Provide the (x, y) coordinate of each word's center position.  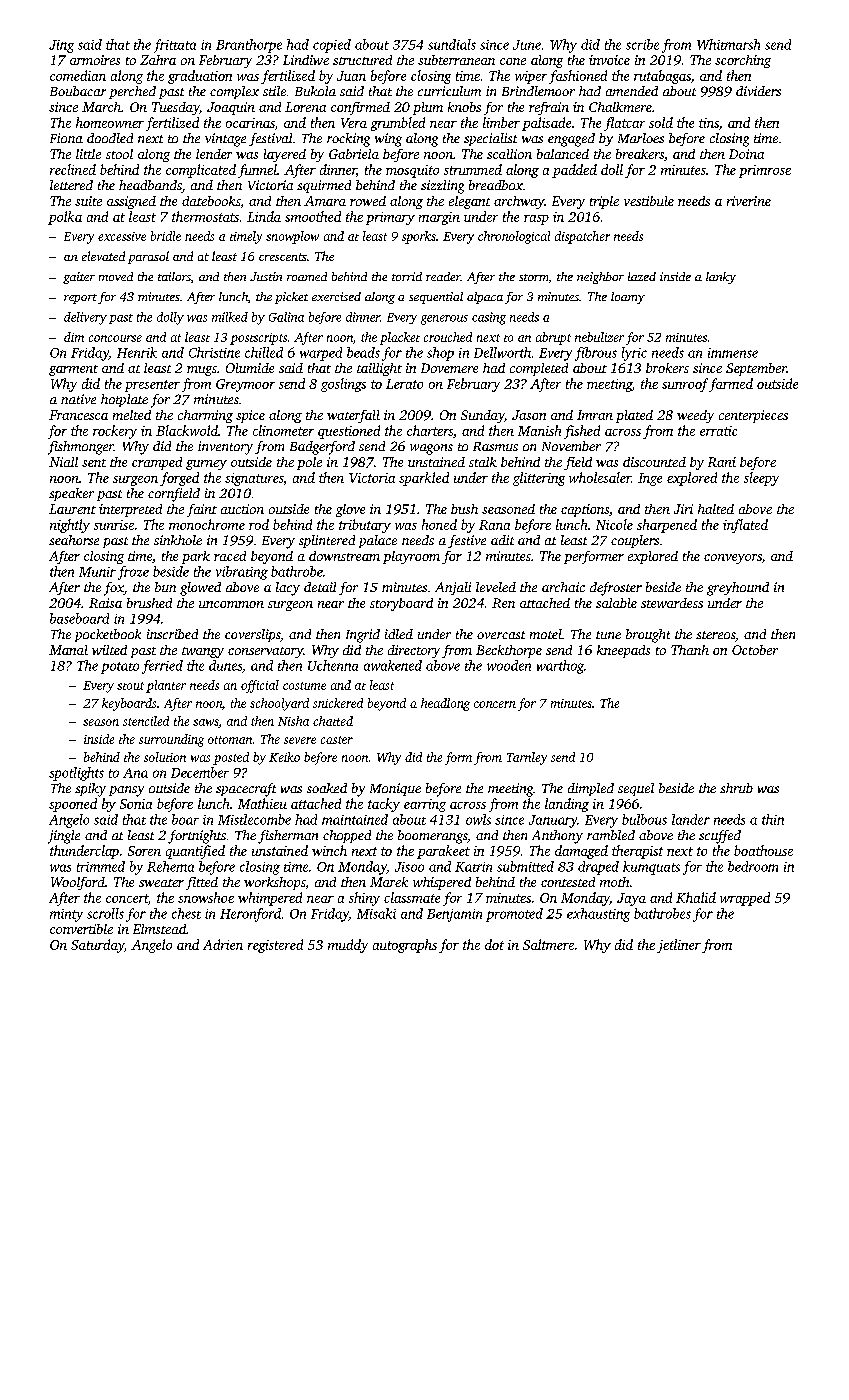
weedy (695, 416)
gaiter (79, 278)
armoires (95, 60)
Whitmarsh (728, 44)
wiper (531, 77)
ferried (162, 667)
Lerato (404, 384)
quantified (195, 852)
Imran (595, 415)
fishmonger (81, 448)
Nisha (293, 721)
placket (400, 338)
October (755, 650)
